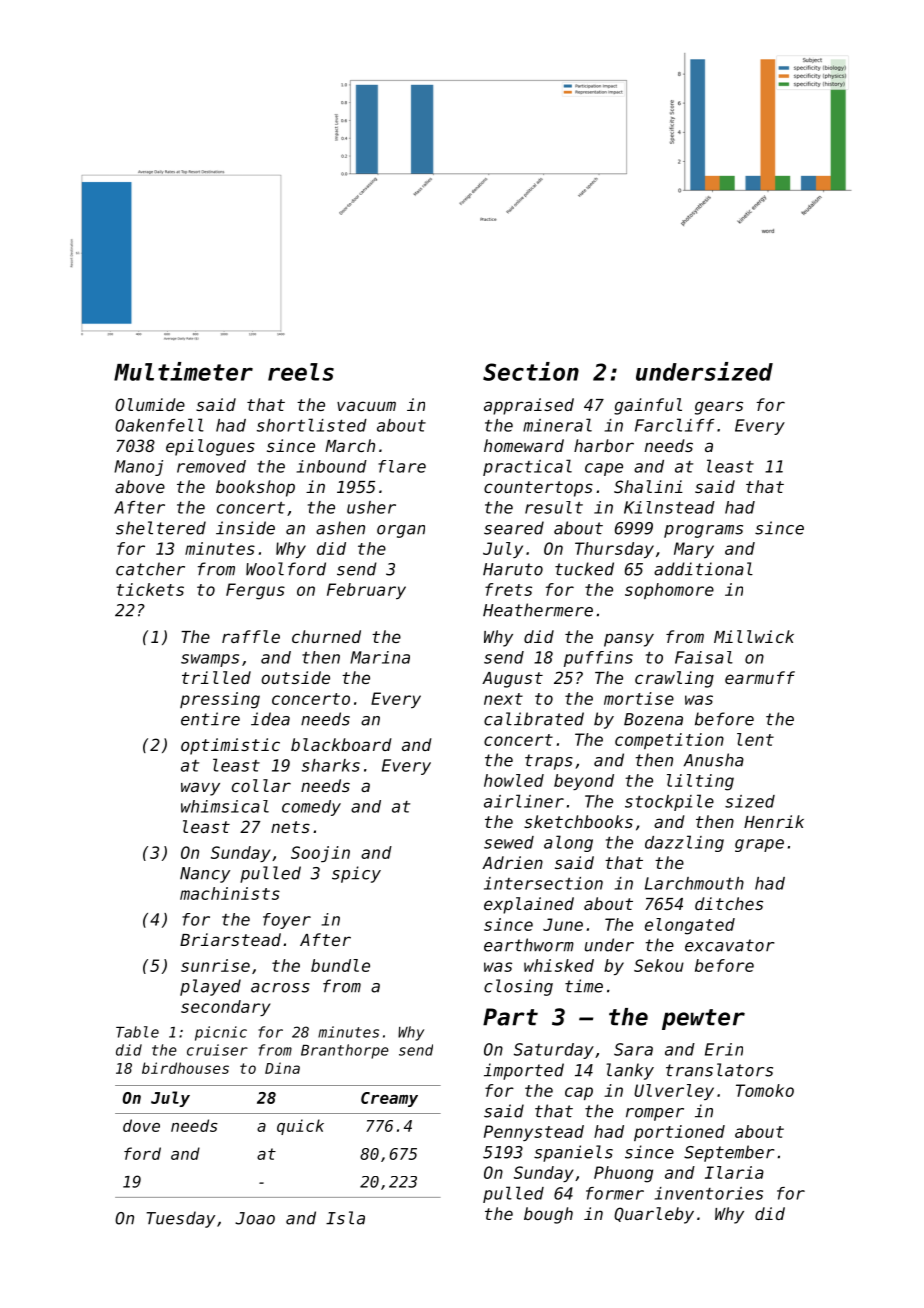 This screenshot has height=1308, width=924. I want to click on Manoj, so click(138, 468).
